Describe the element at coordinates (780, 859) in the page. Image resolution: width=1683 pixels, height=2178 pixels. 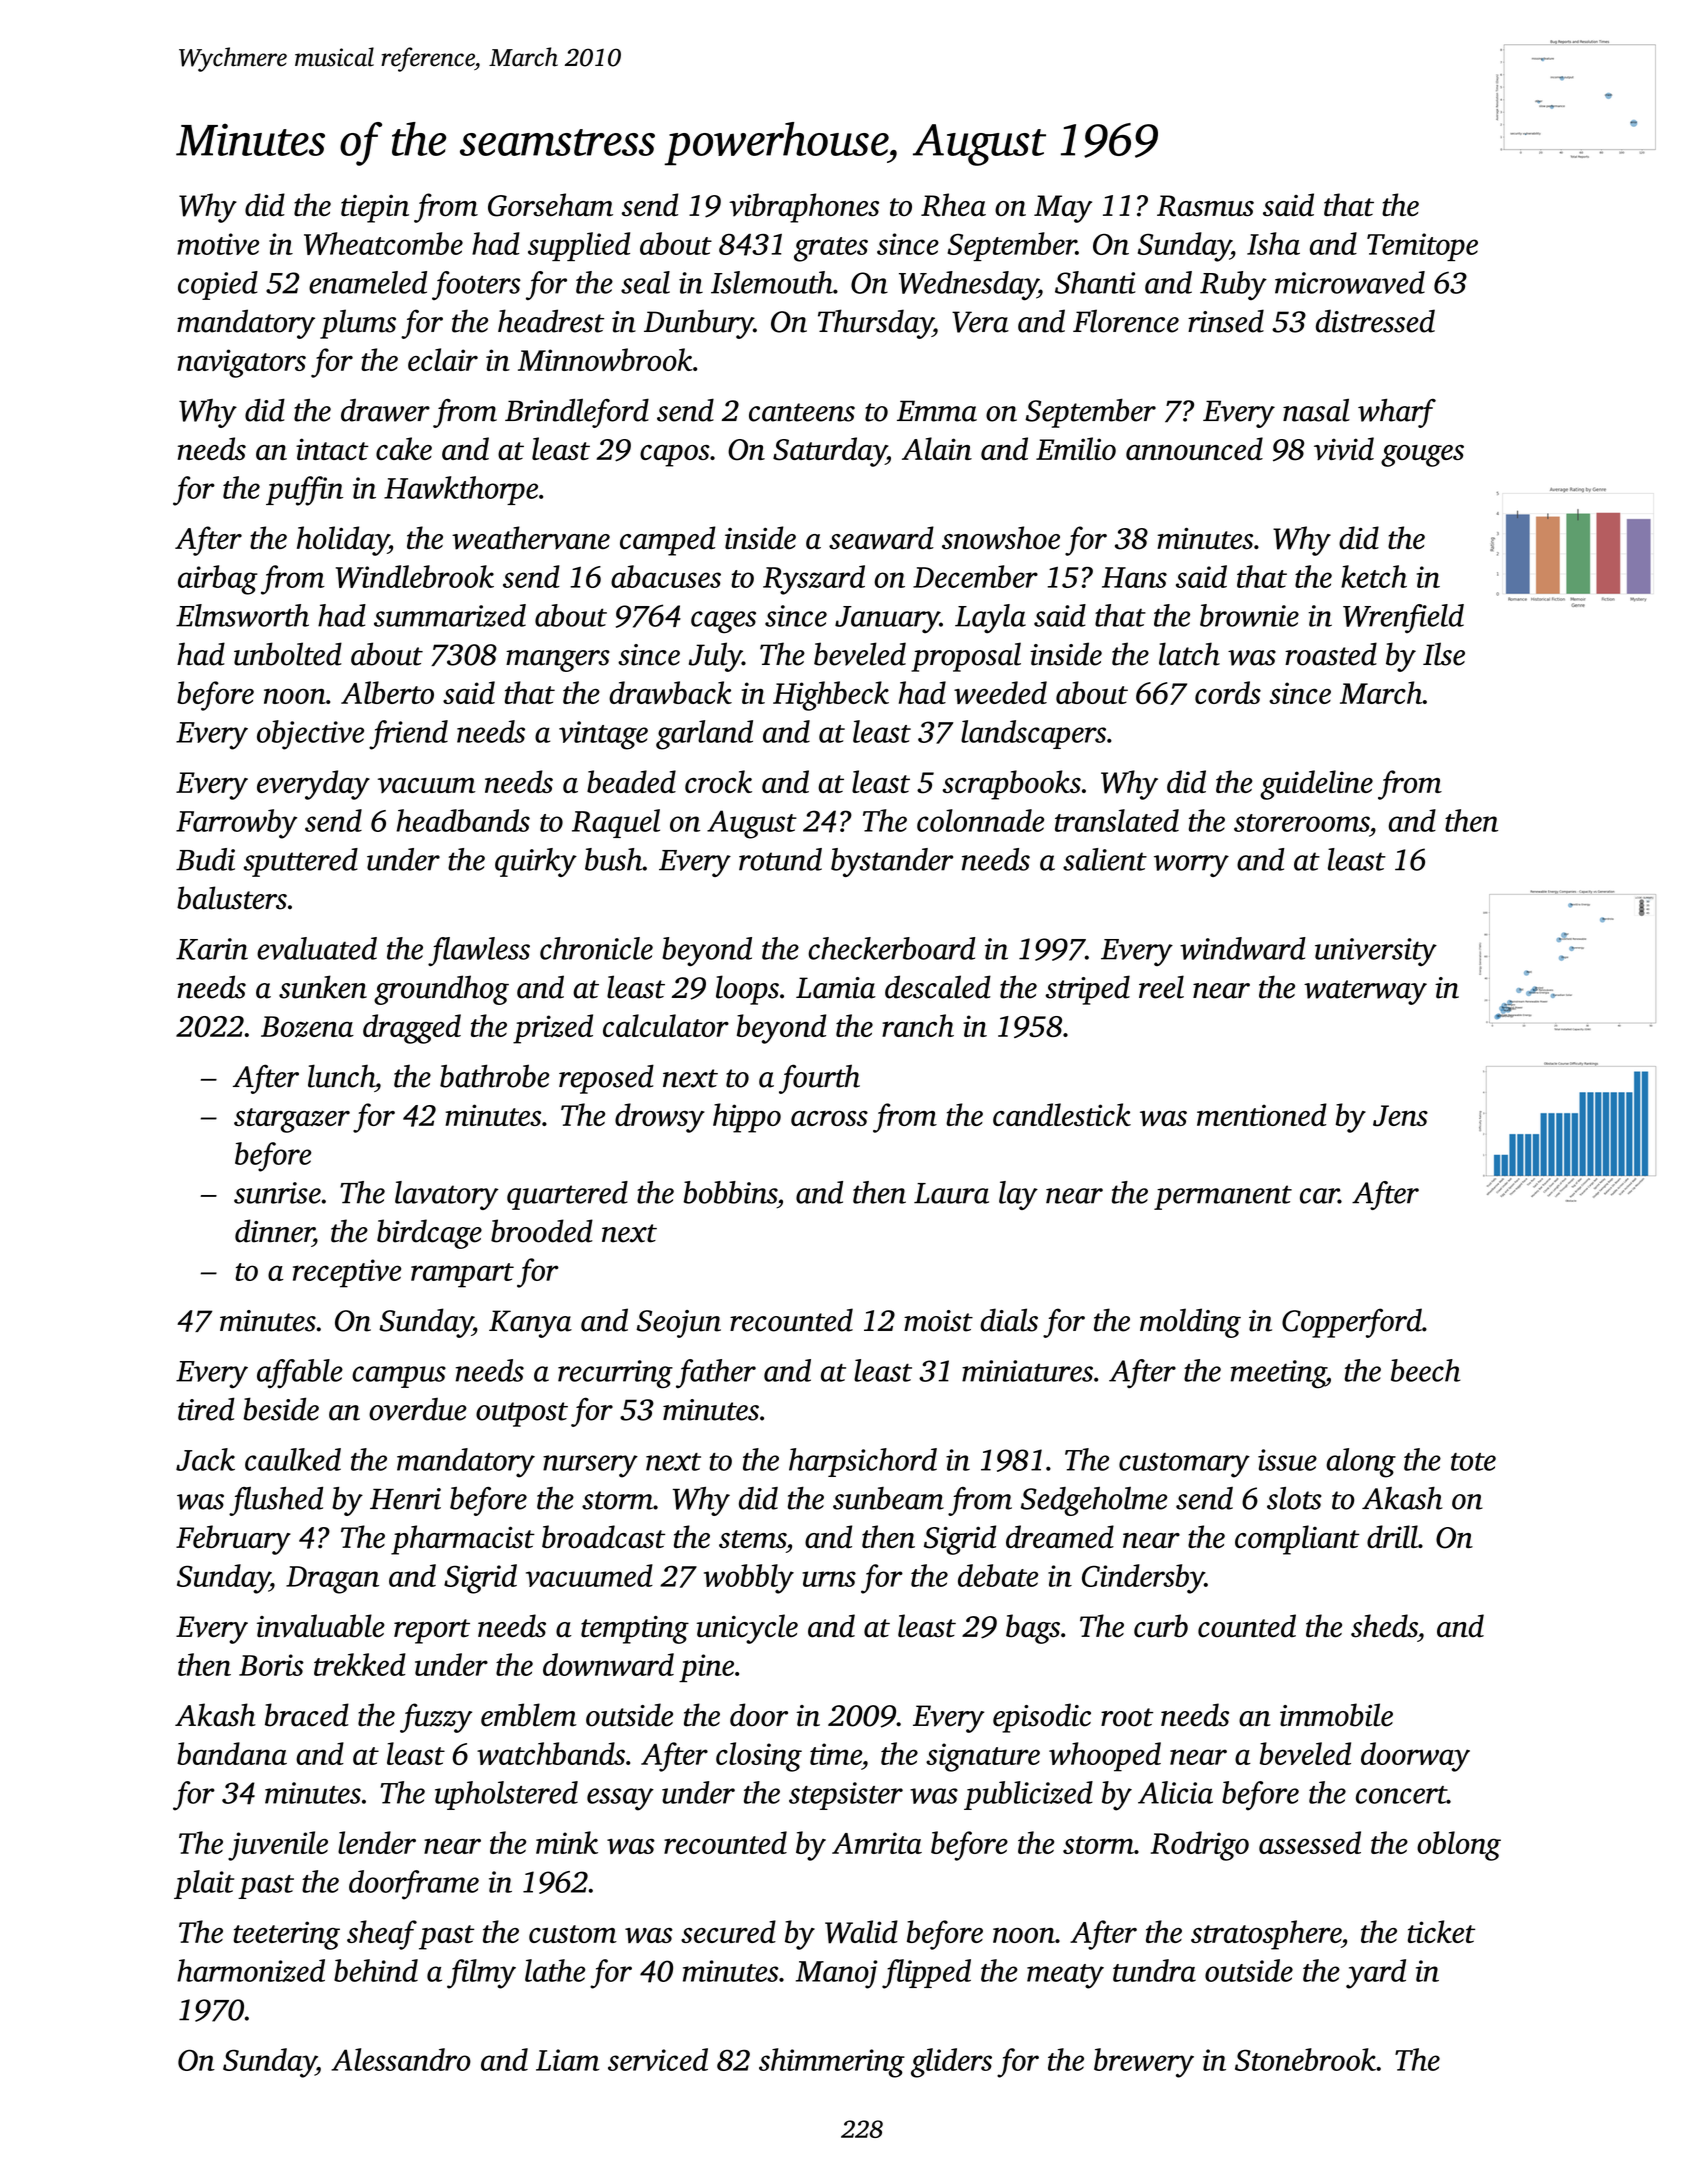
I see `rotund` at that location.
